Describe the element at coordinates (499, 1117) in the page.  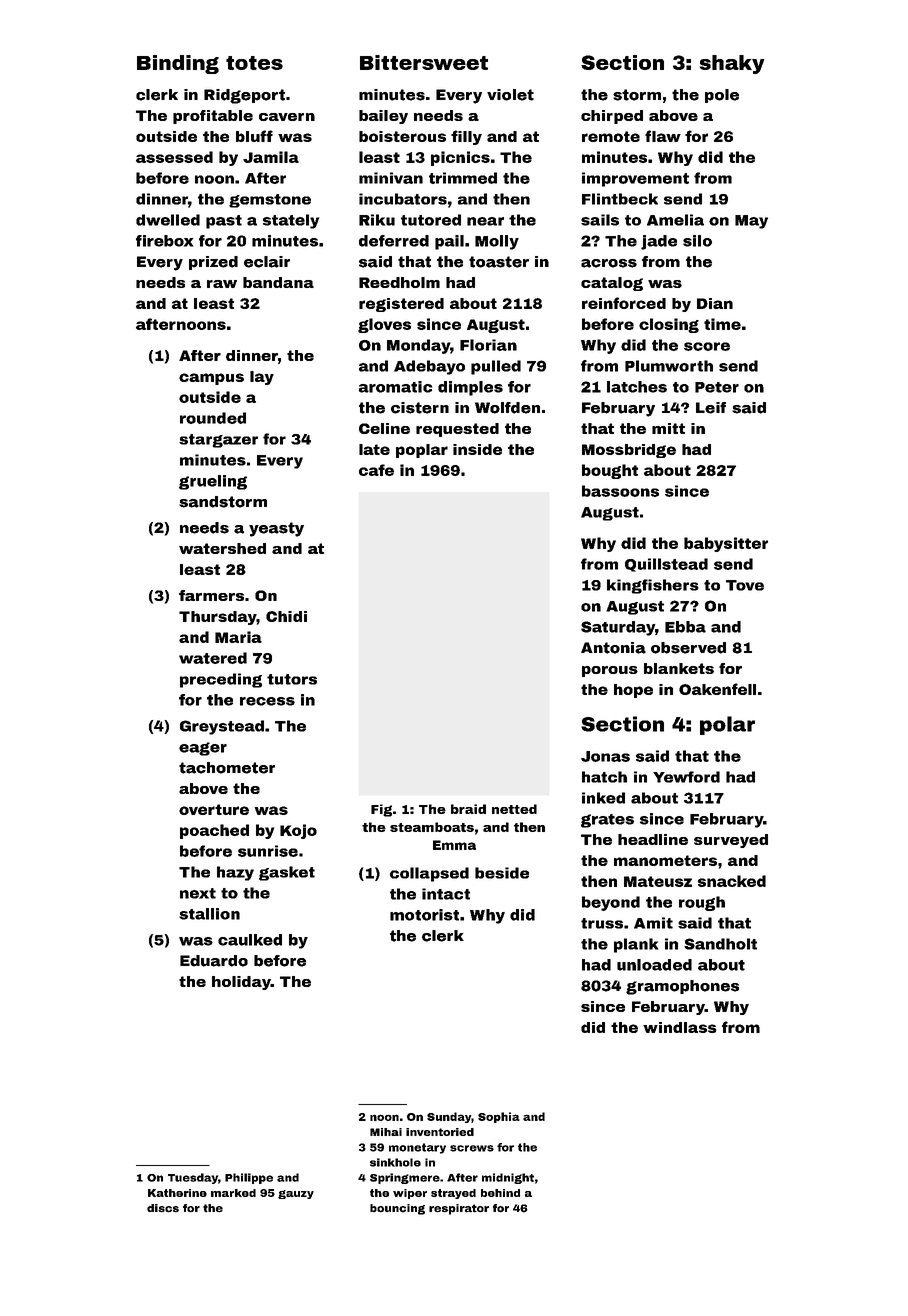
I see `Sophia` at that location.
